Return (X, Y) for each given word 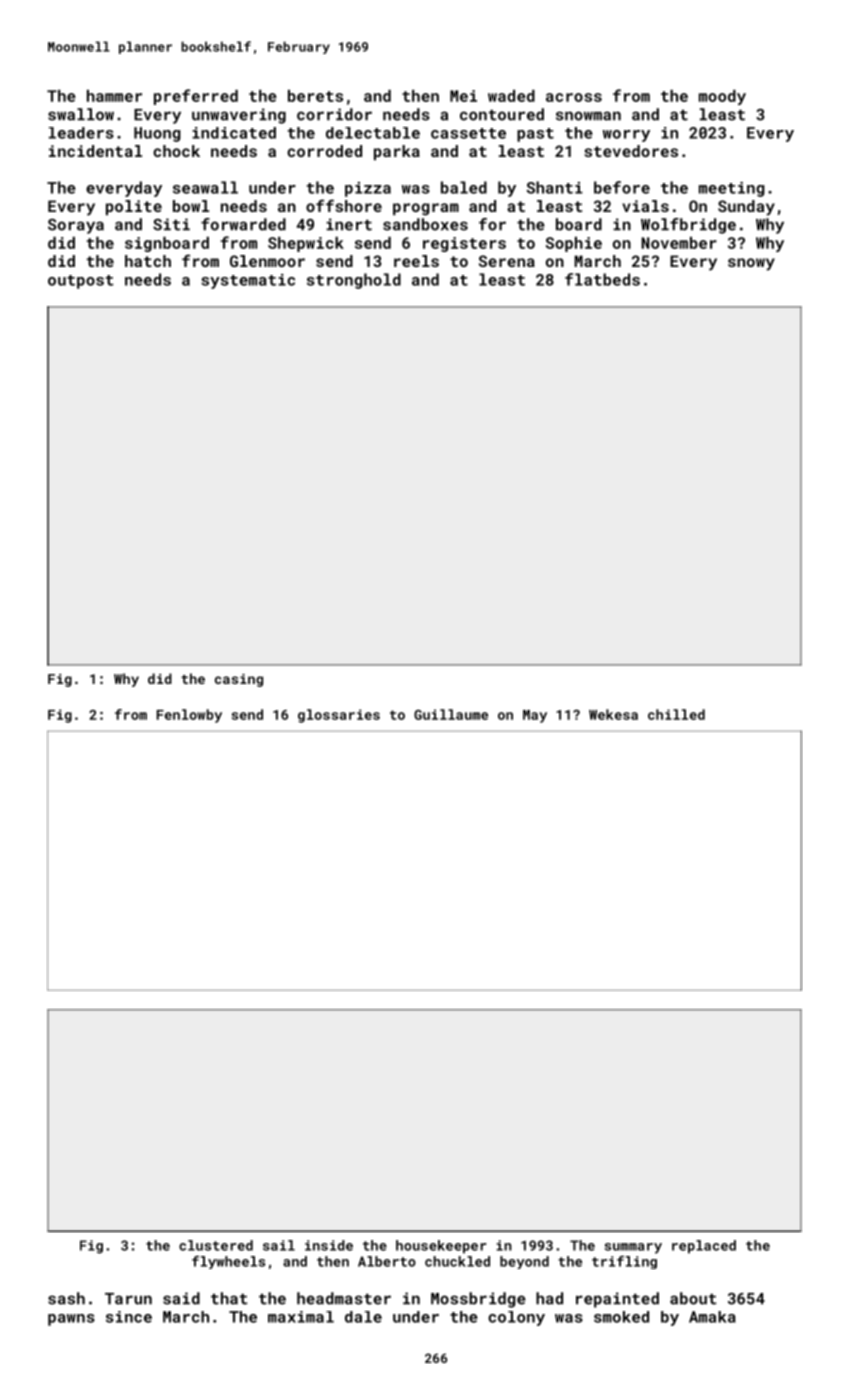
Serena (507, 261)
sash (66, 1298)
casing (239, 680)
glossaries (339, 716)
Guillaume (451, 714)
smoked (621, 1317)
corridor (334, 114)
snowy (751, 264)
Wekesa (613, 714)
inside (329, 1245)
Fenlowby (189, 716)
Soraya (76, 226)
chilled (676, 714)
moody (722, 97)
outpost (80, 282)
